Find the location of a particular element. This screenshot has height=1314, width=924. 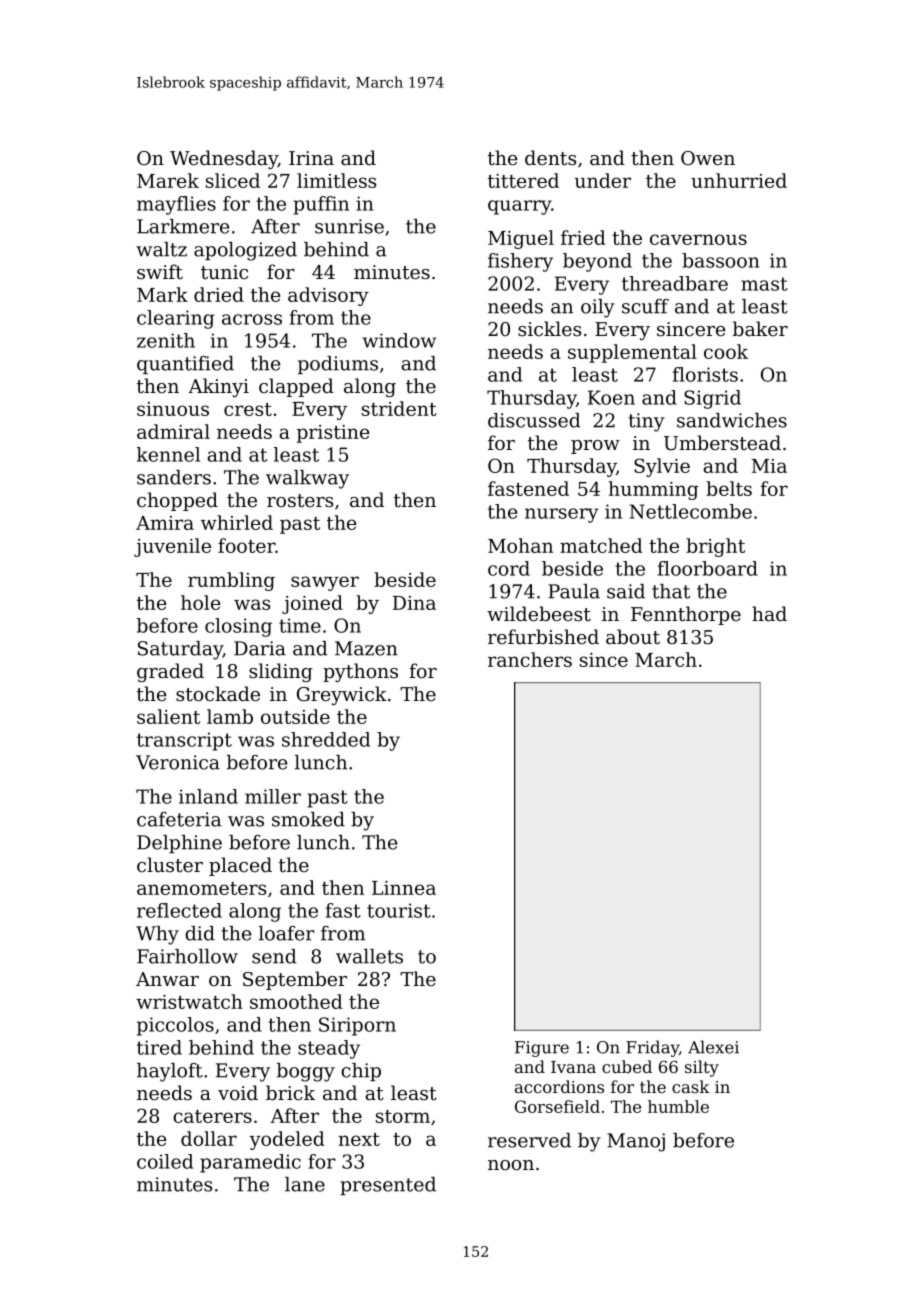

dents is located at coordinates (550, 158).
